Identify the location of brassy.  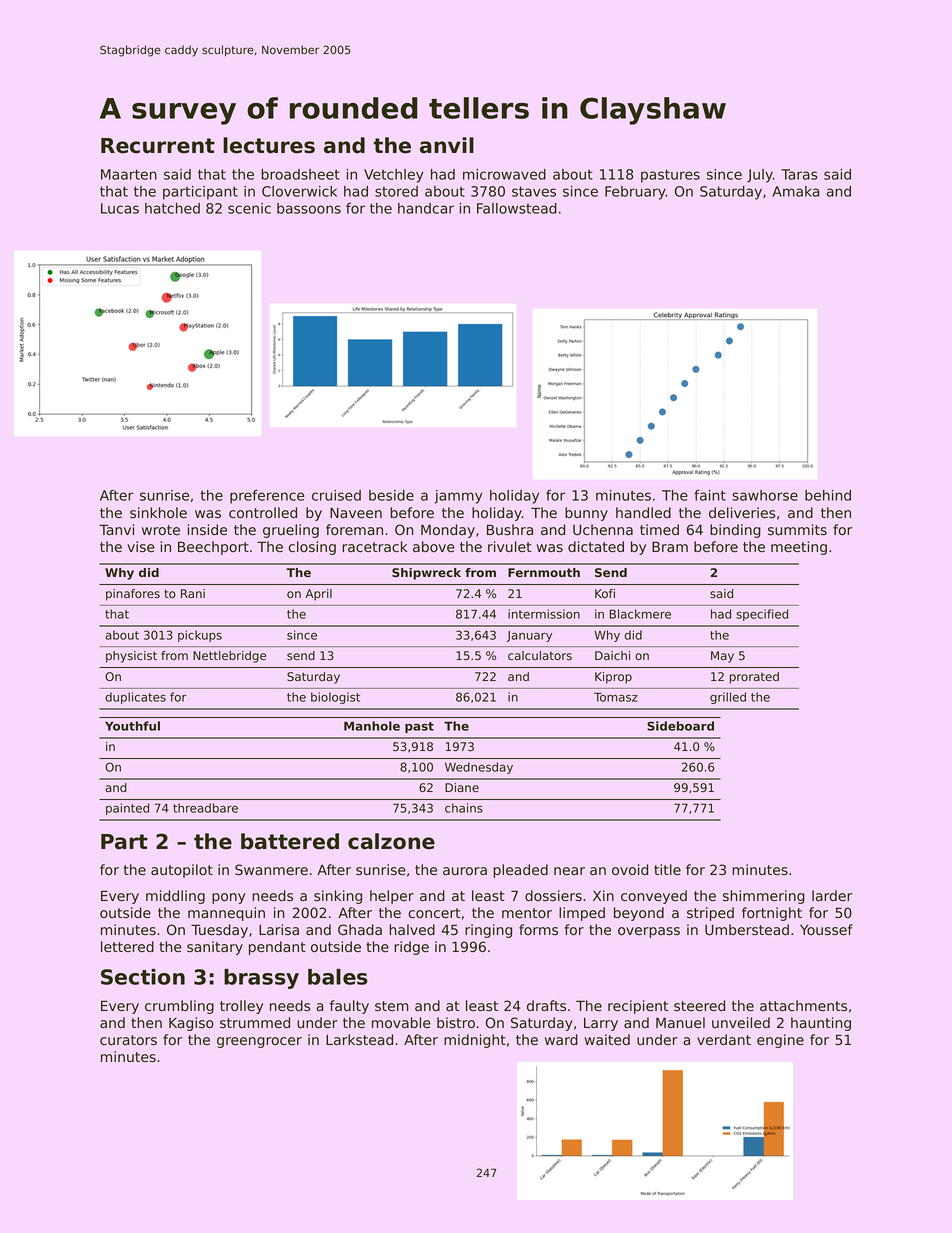
(261, 979).
